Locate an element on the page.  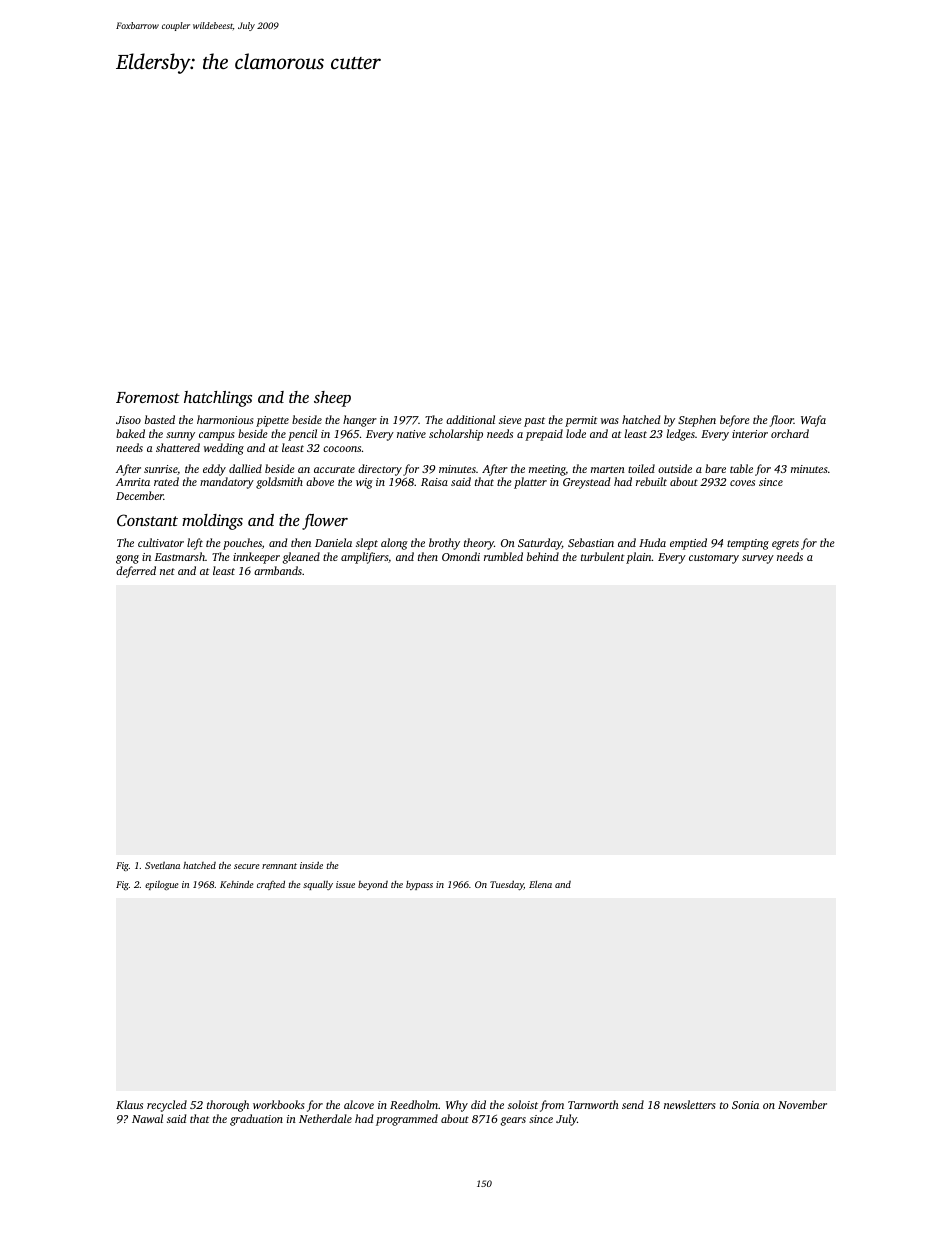
November is located at coordinates (802, 1104).
